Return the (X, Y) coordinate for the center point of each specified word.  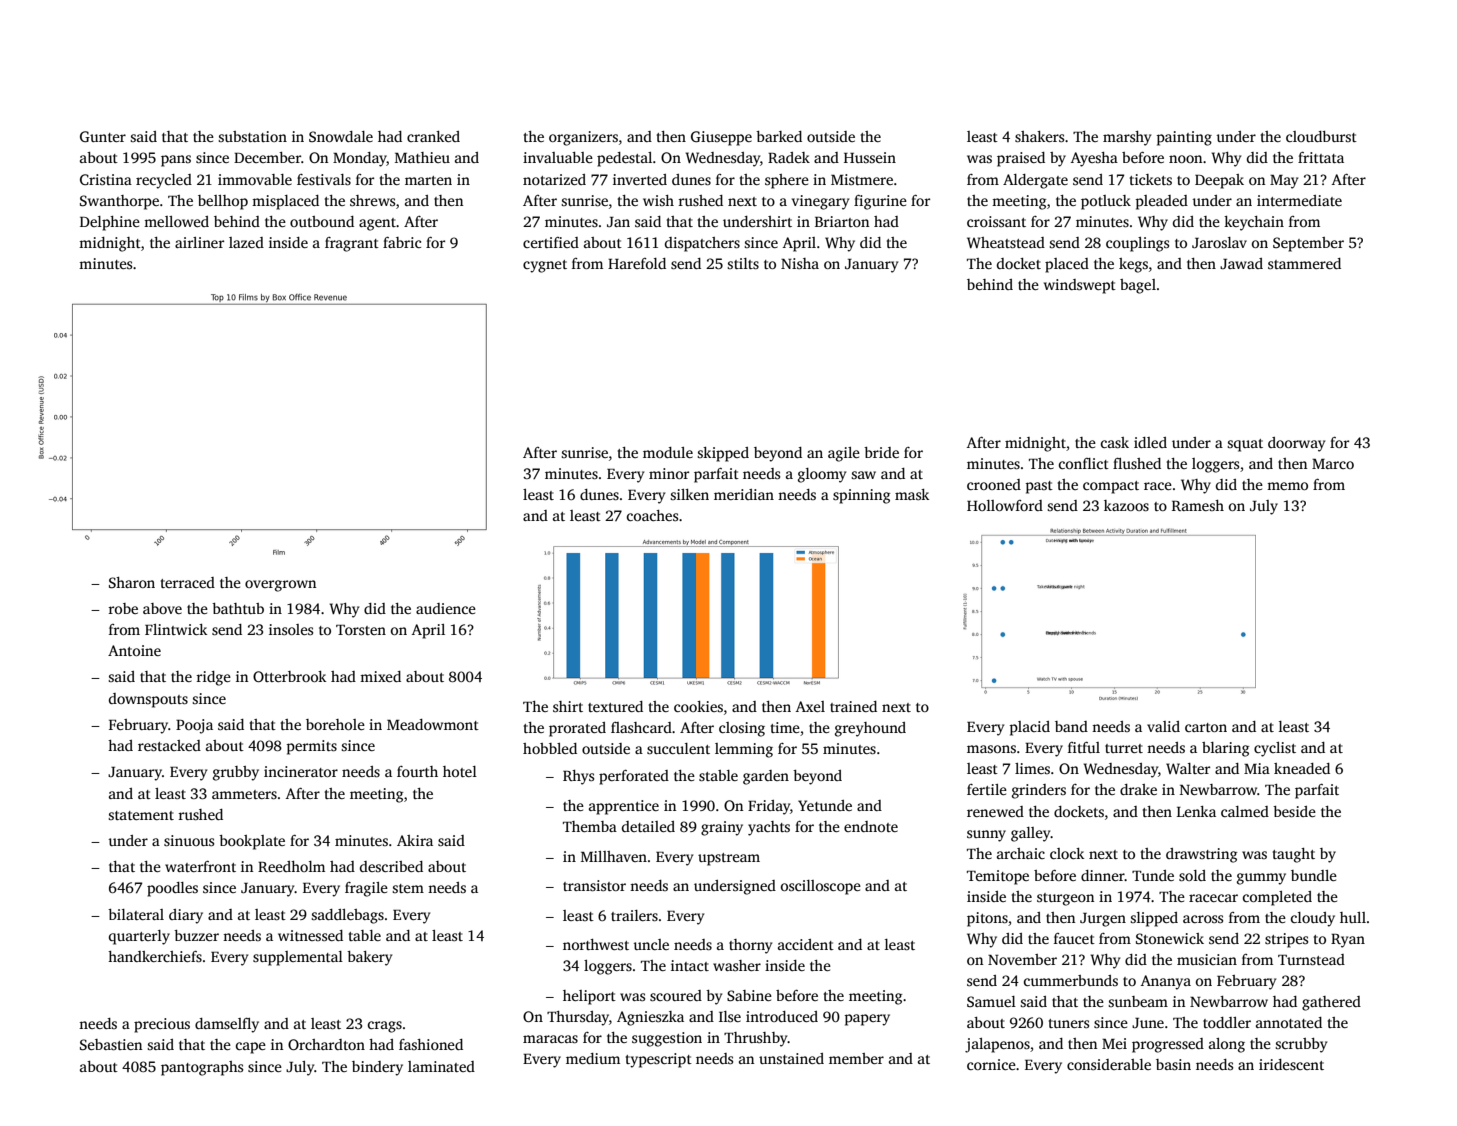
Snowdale (341, 136)
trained (853, 706)
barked (779, 136)
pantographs (202, 1068)
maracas (550, 1039)
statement (141, 815)
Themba (590, 826)
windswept (1080, 286)
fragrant (352, 244)
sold (1192, 875)
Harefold (637, 263)
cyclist (1275, 749)
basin (1173, 1064)
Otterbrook (289, 676)
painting (1184, 138)
